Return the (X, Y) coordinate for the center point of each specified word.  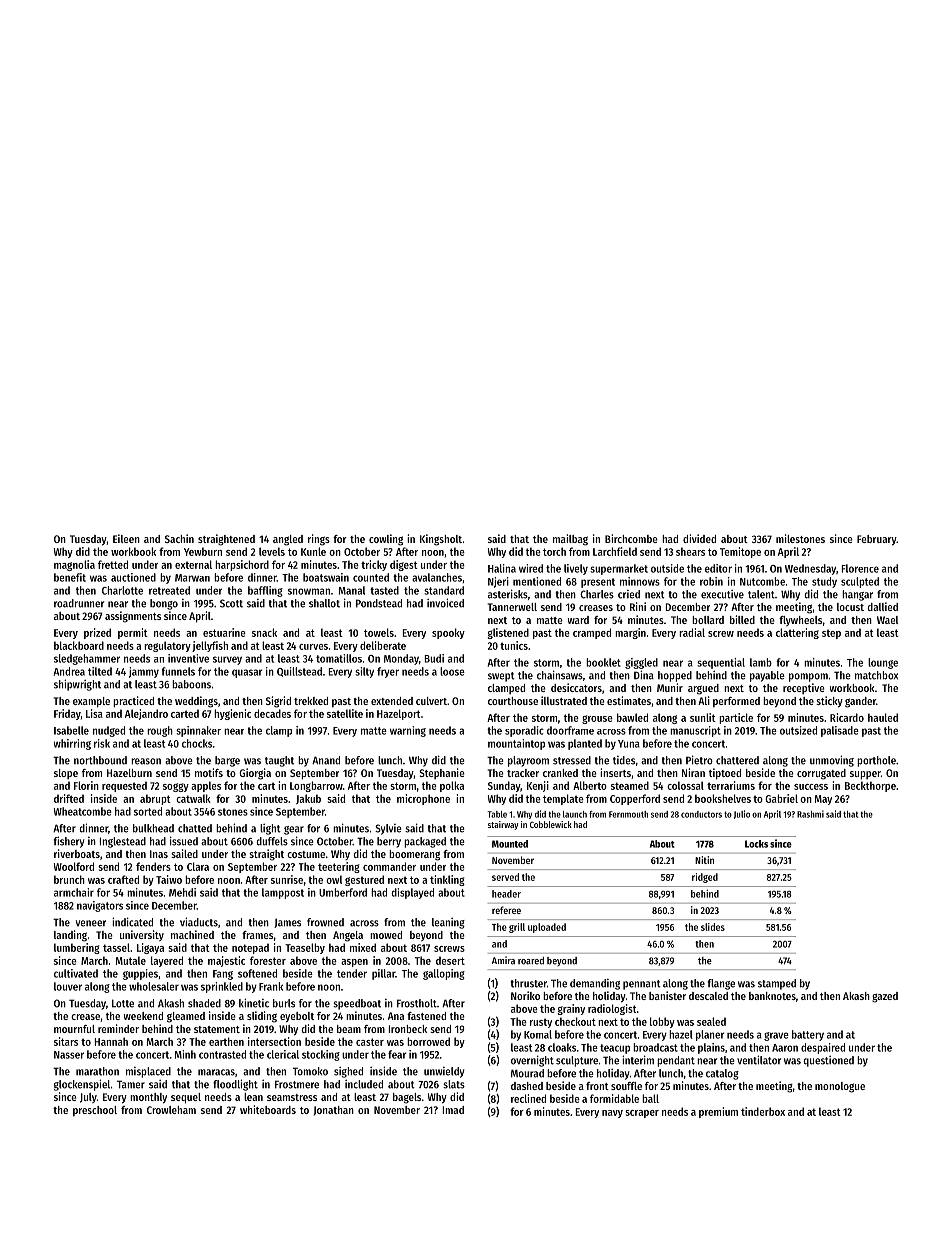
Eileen (126, 538)
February (876, 540)
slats (454, 1084)
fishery (69, 842)
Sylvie (388, 829)
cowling (386, 540)
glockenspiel (82, 1085)
